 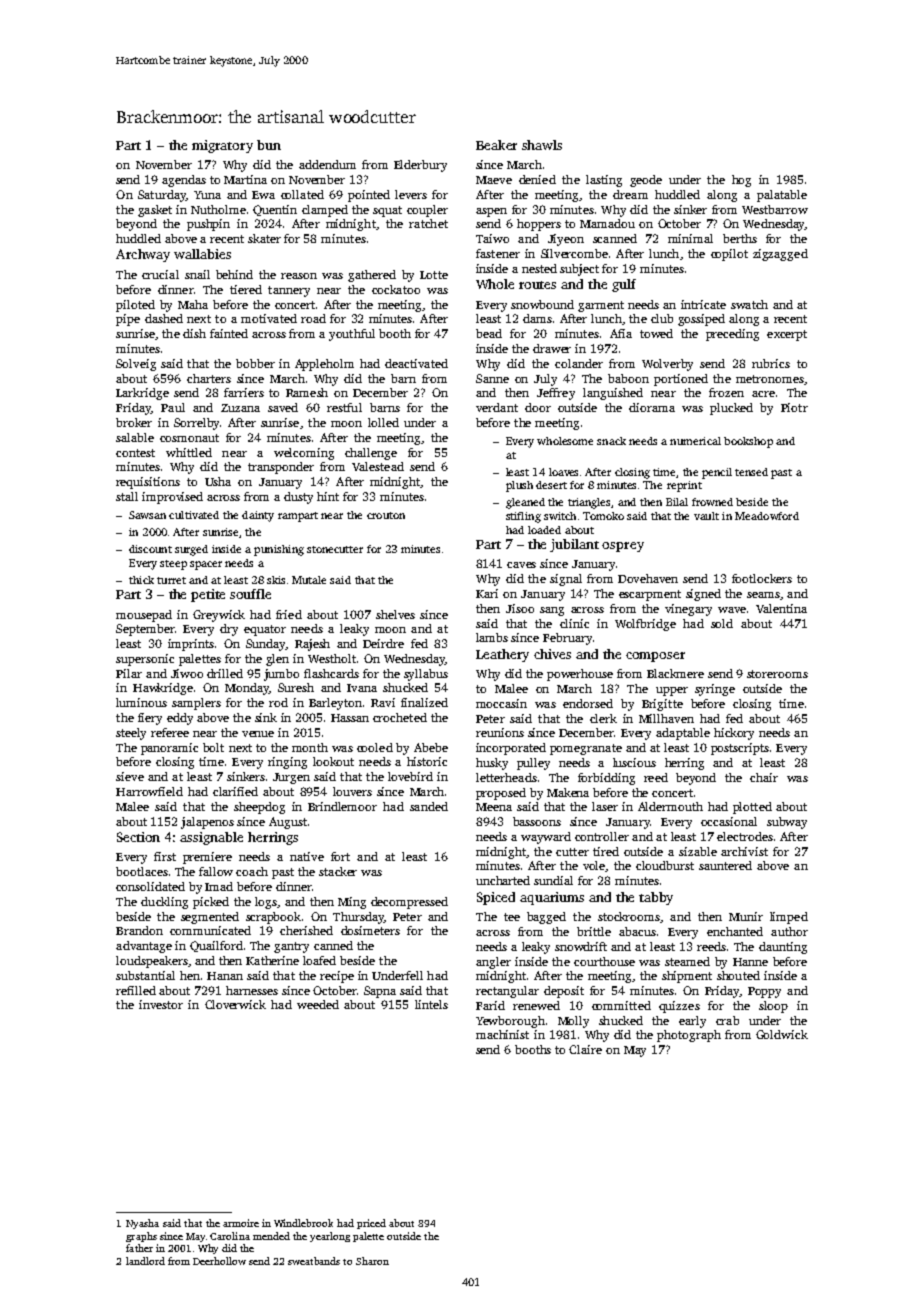 What do you see at coordinates (741, 181) in the image?
I see `hog` at bounding box center [741, 181].
